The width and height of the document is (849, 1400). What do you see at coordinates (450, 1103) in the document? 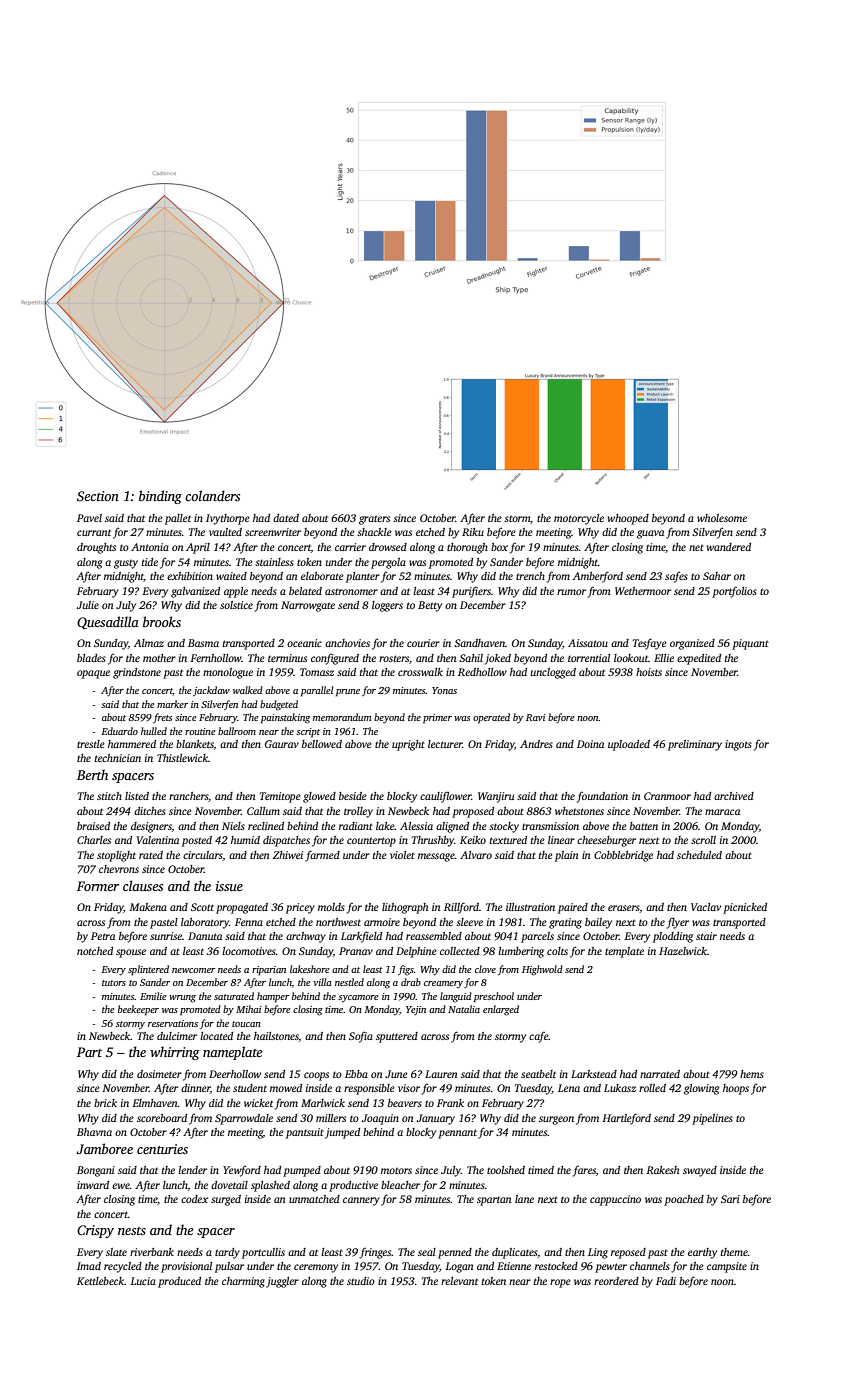
I see `Frank` at bounding box center [450, 1103].
